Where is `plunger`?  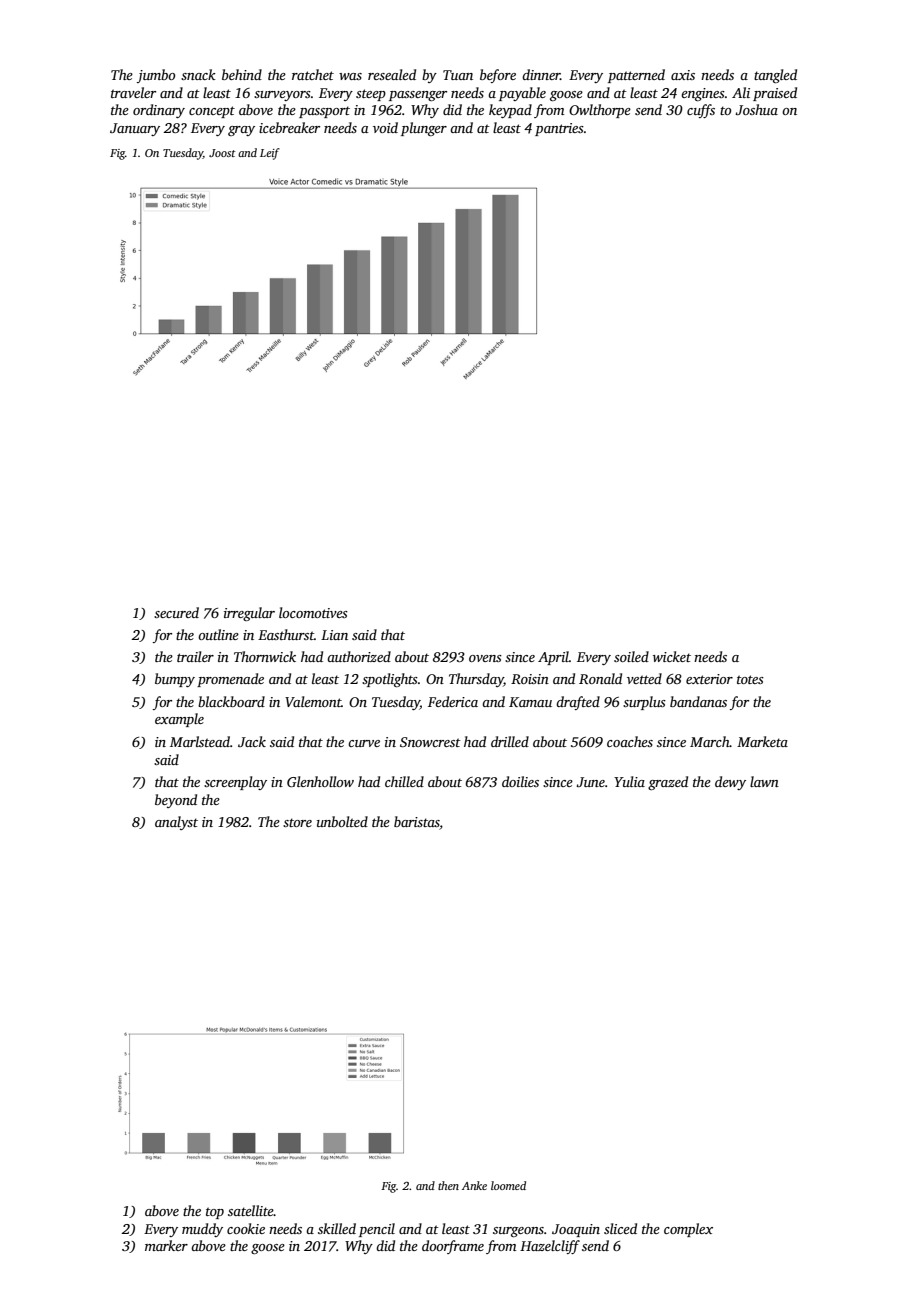
plunger is located at coordinates (424, 129).
